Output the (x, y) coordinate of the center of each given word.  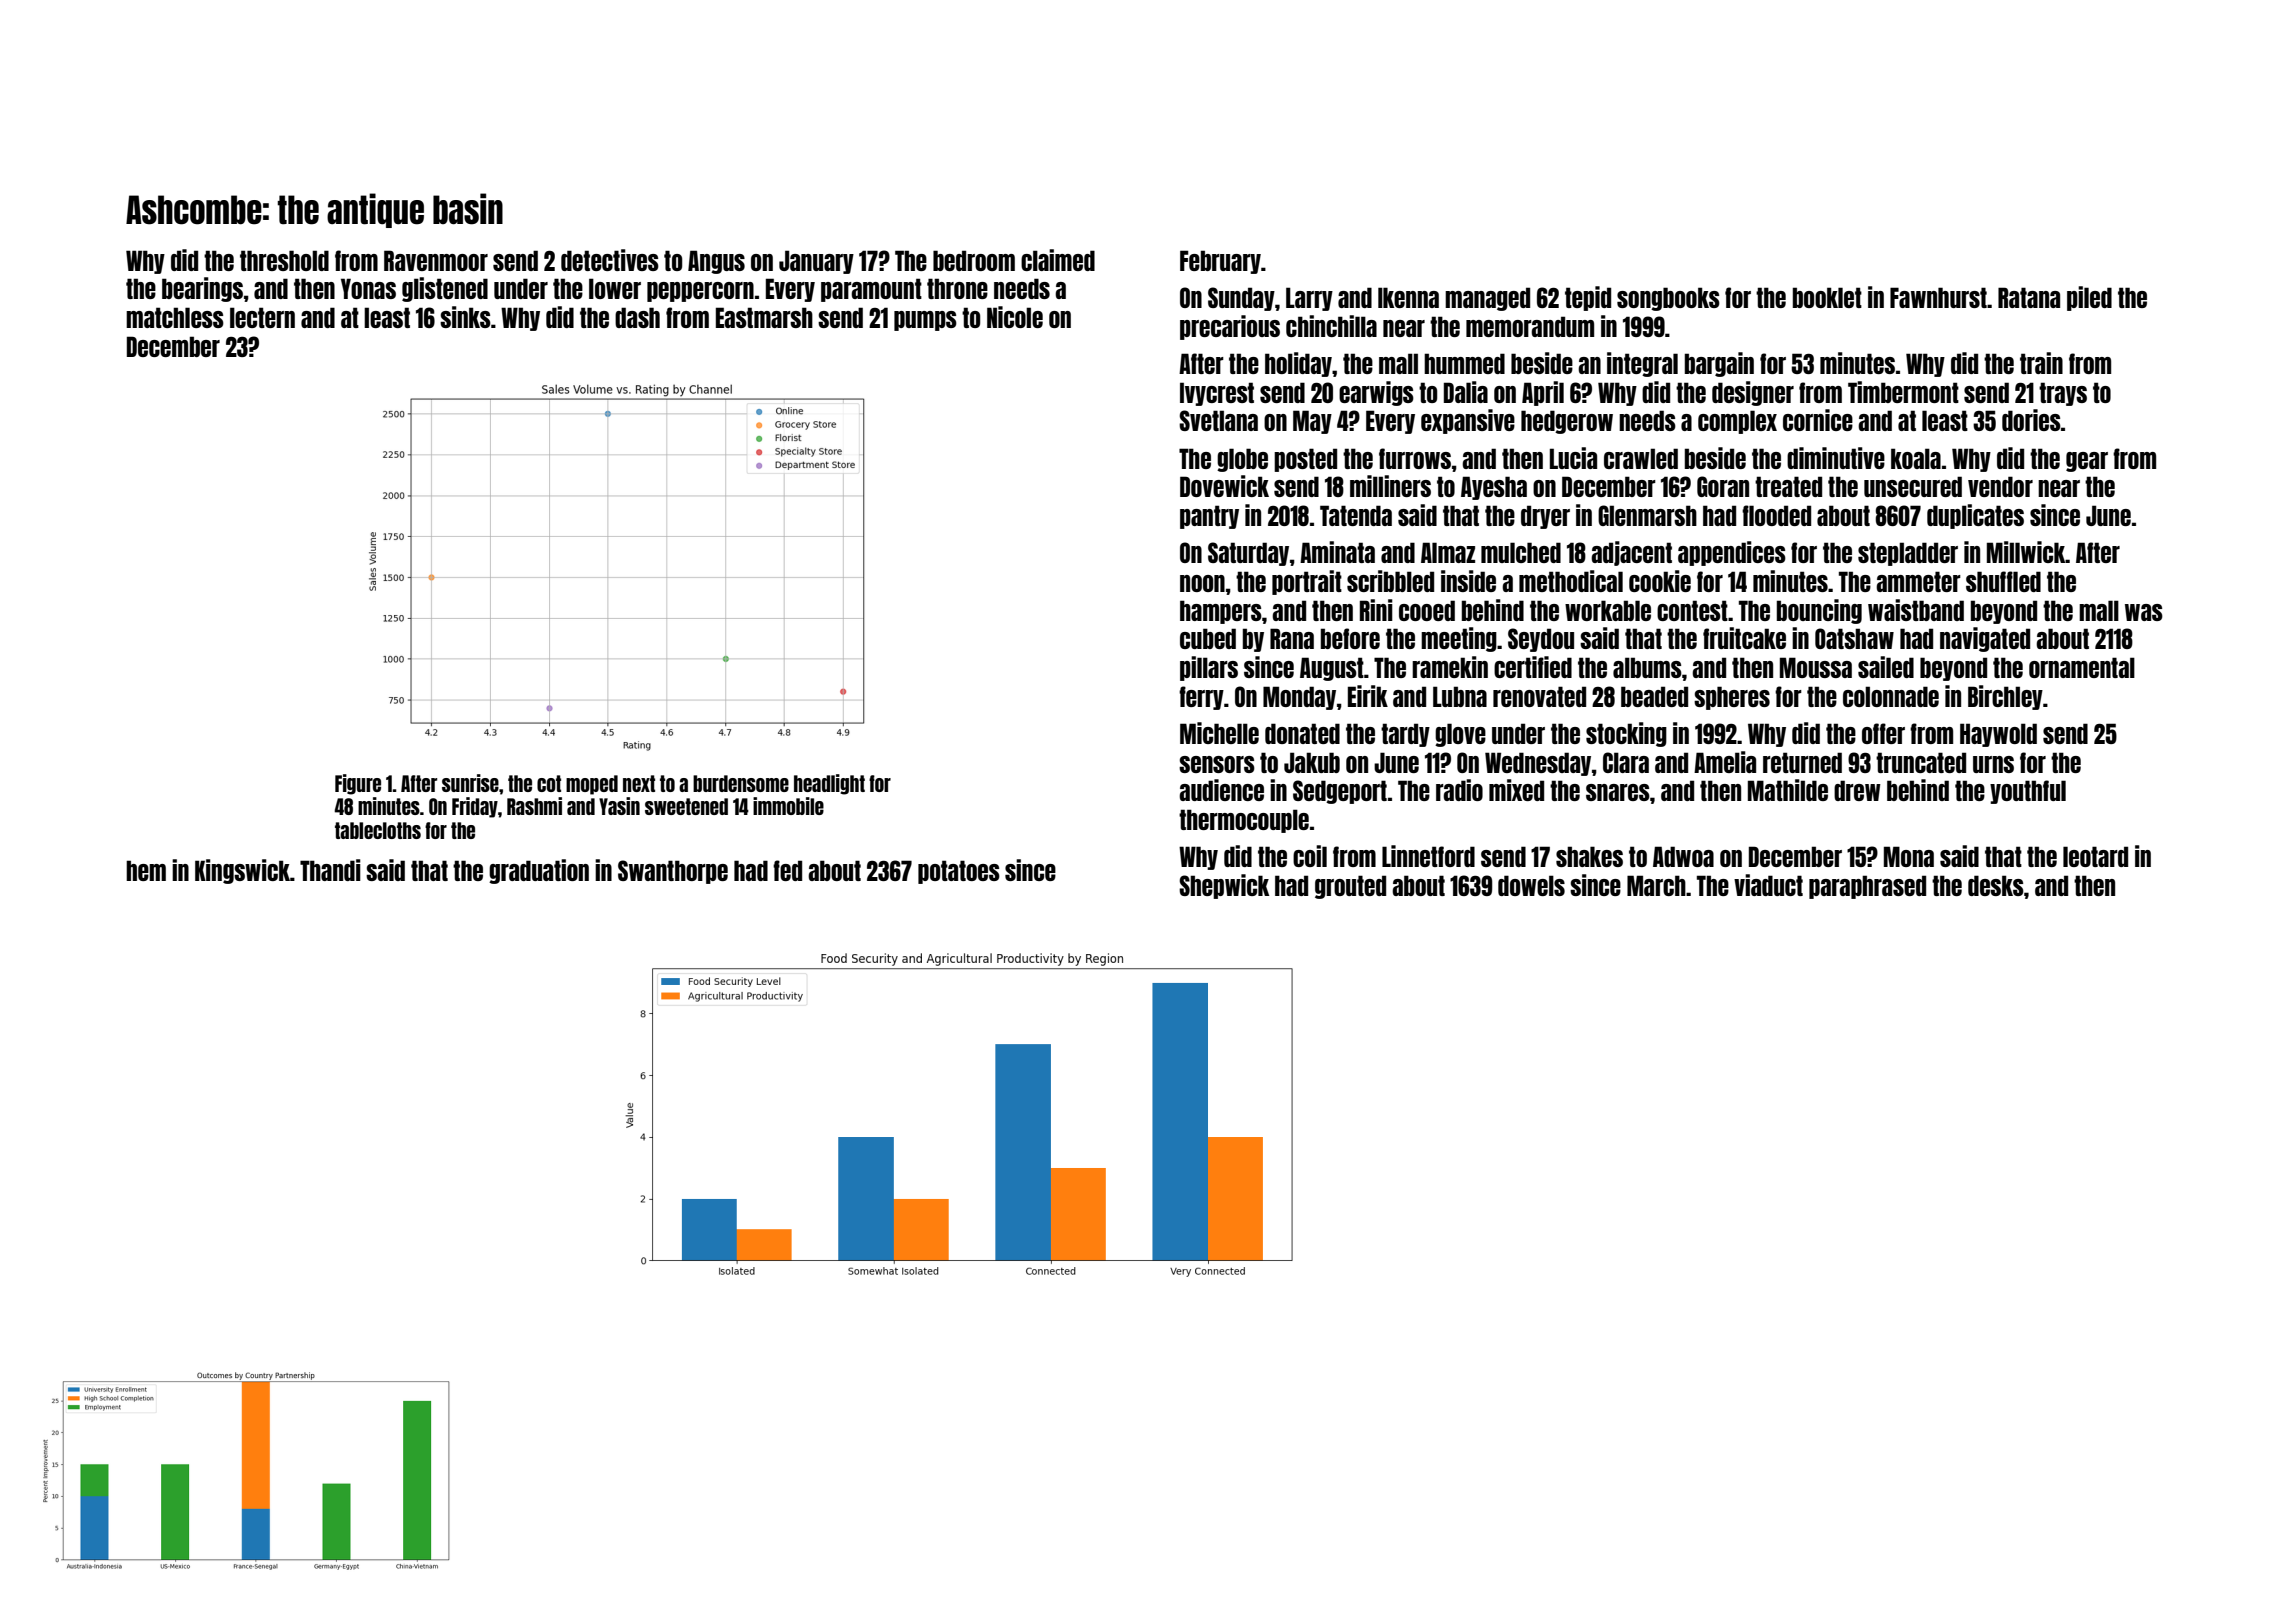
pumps (925, 321)
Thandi (330, 870)
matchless (175, 317)
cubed (1208, 638)
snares (1618, 792)
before (1350, 638)
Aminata (1337, 552)
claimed (1058, 260)
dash (637, 317)
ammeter (1918, 581)
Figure (358, 784)
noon (1202, 583)
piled (2089, 298)
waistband (1916, 610)
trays (2063, 394)
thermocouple (1244, 821)
